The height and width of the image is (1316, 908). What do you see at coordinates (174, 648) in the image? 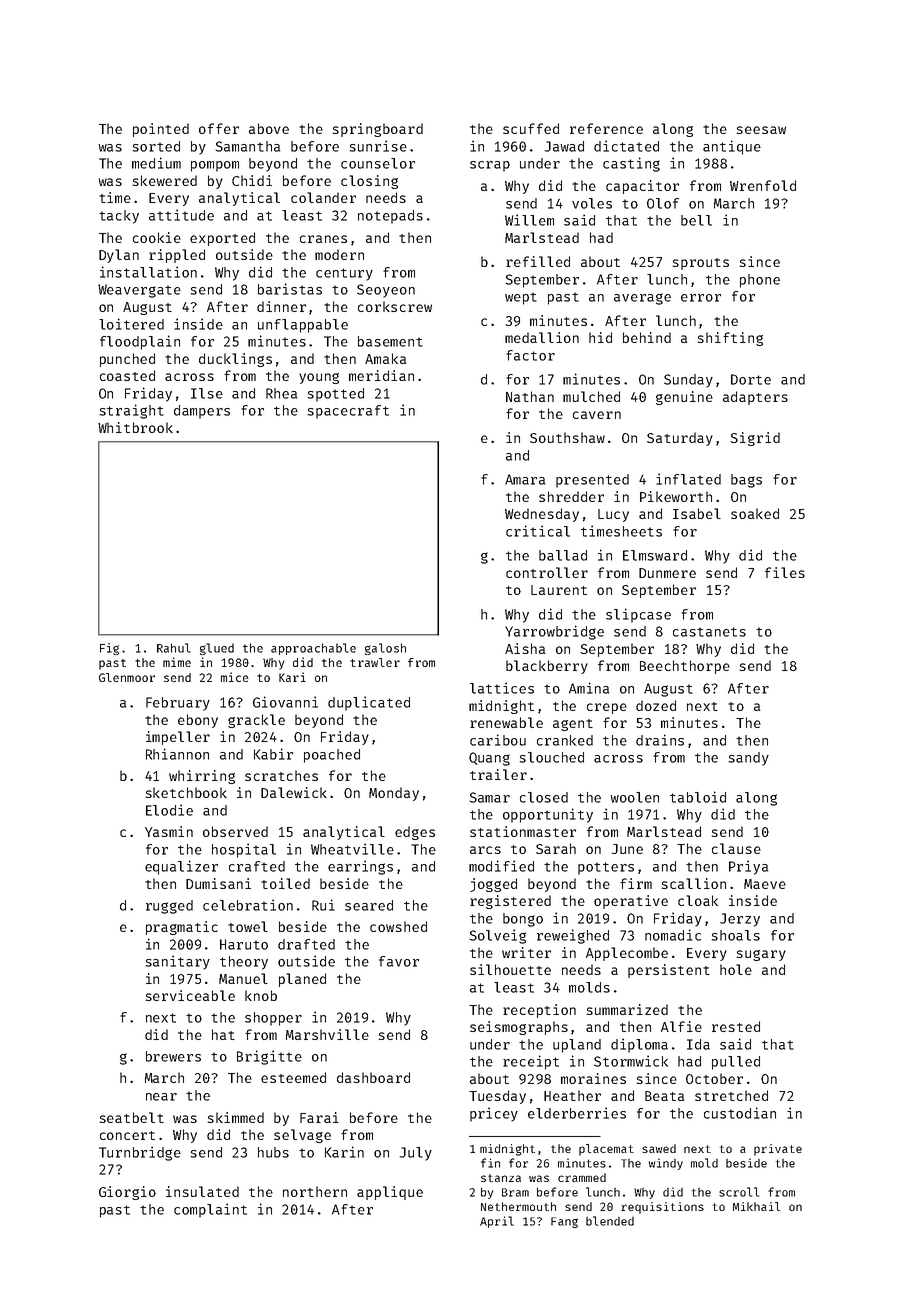
I see `Rahul` at bounding box center [174, 648].
